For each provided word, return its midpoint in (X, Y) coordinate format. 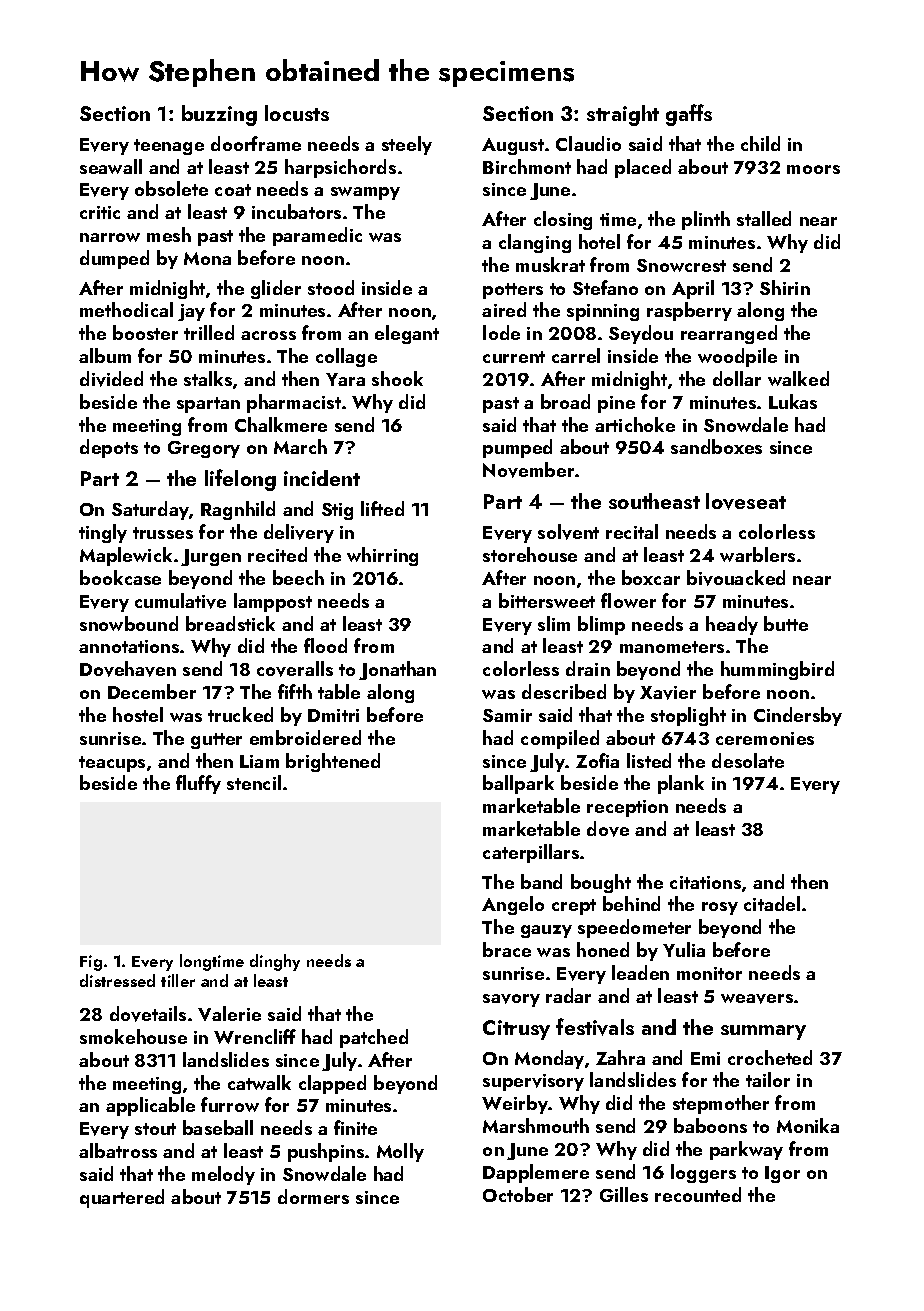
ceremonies (765, 738)
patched (374, 1038)
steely (407, 145)
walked (798, 378)
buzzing (219, 115)
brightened (333, 762)
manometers (672, 647)
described (564, 691)
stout (155, 1129)
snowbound (129, 623)
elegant (407, 334)
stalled (764, 218)
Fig (91, 963)
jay (191, 312)
